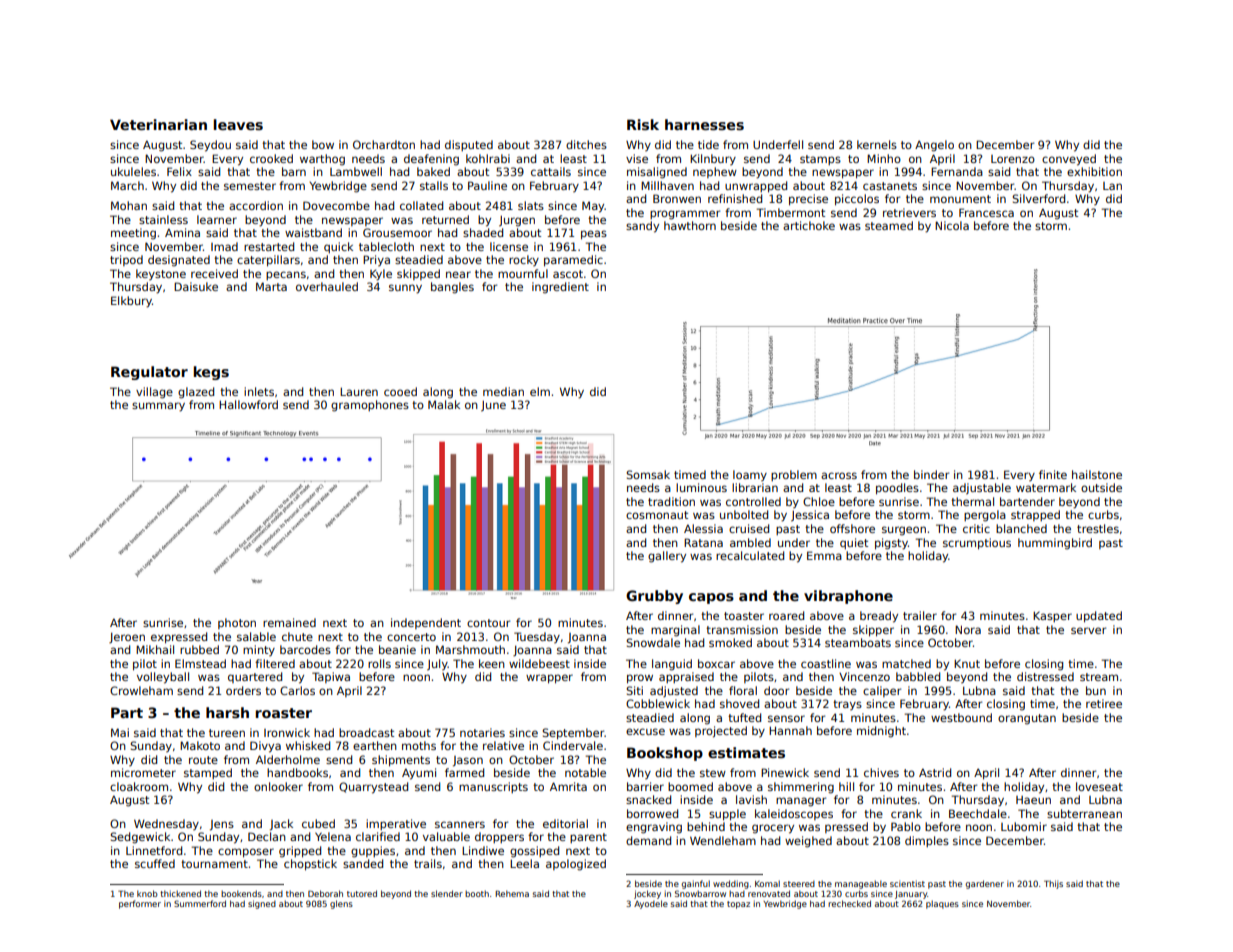 Image resolution: width=1233 pixels, height=952 pixels. Describe the element at coordinates (458, 274) in the screenshot. I see `near` at that location.
